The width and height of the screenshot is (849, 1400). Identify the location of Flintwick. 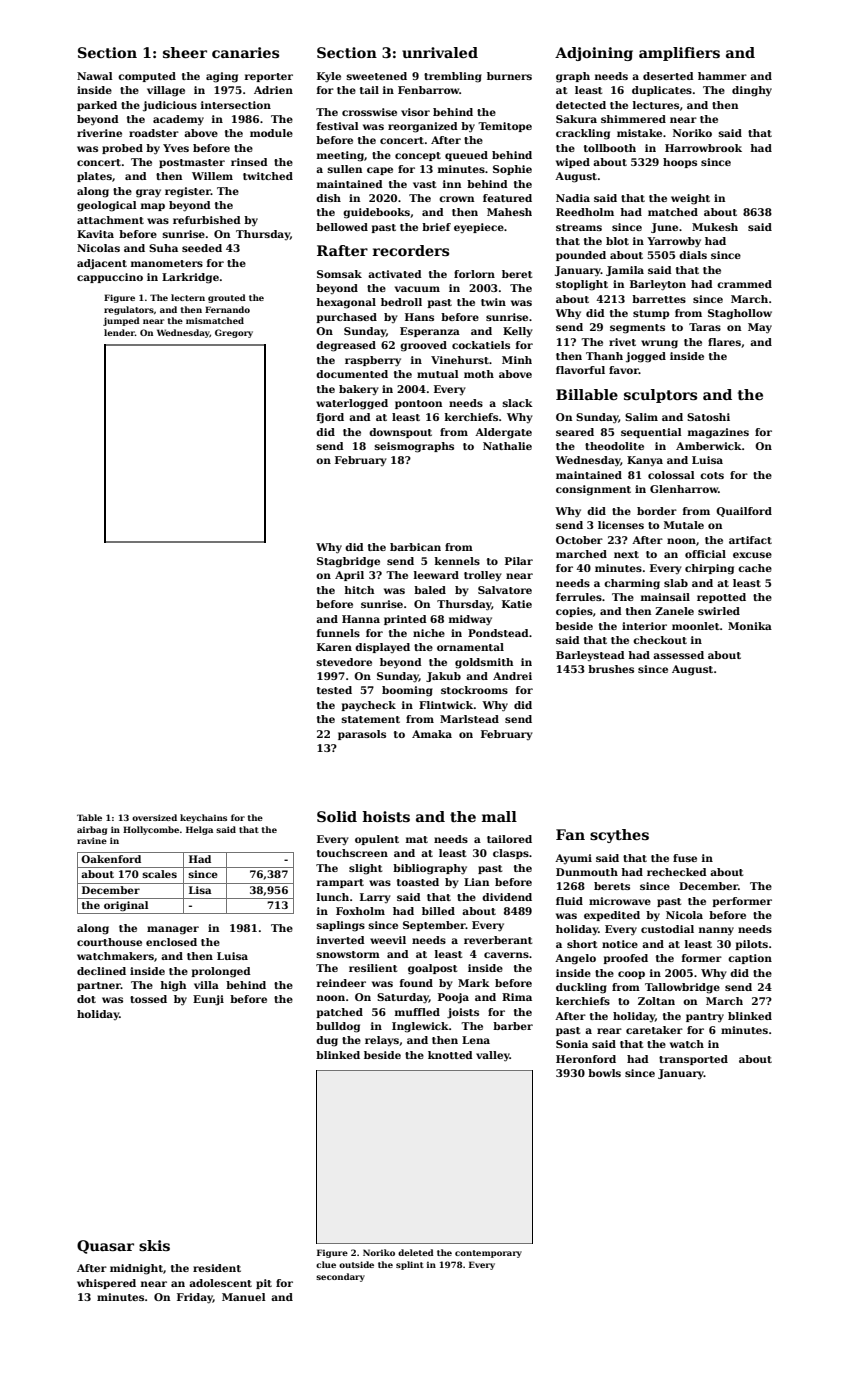
(446, 705).
